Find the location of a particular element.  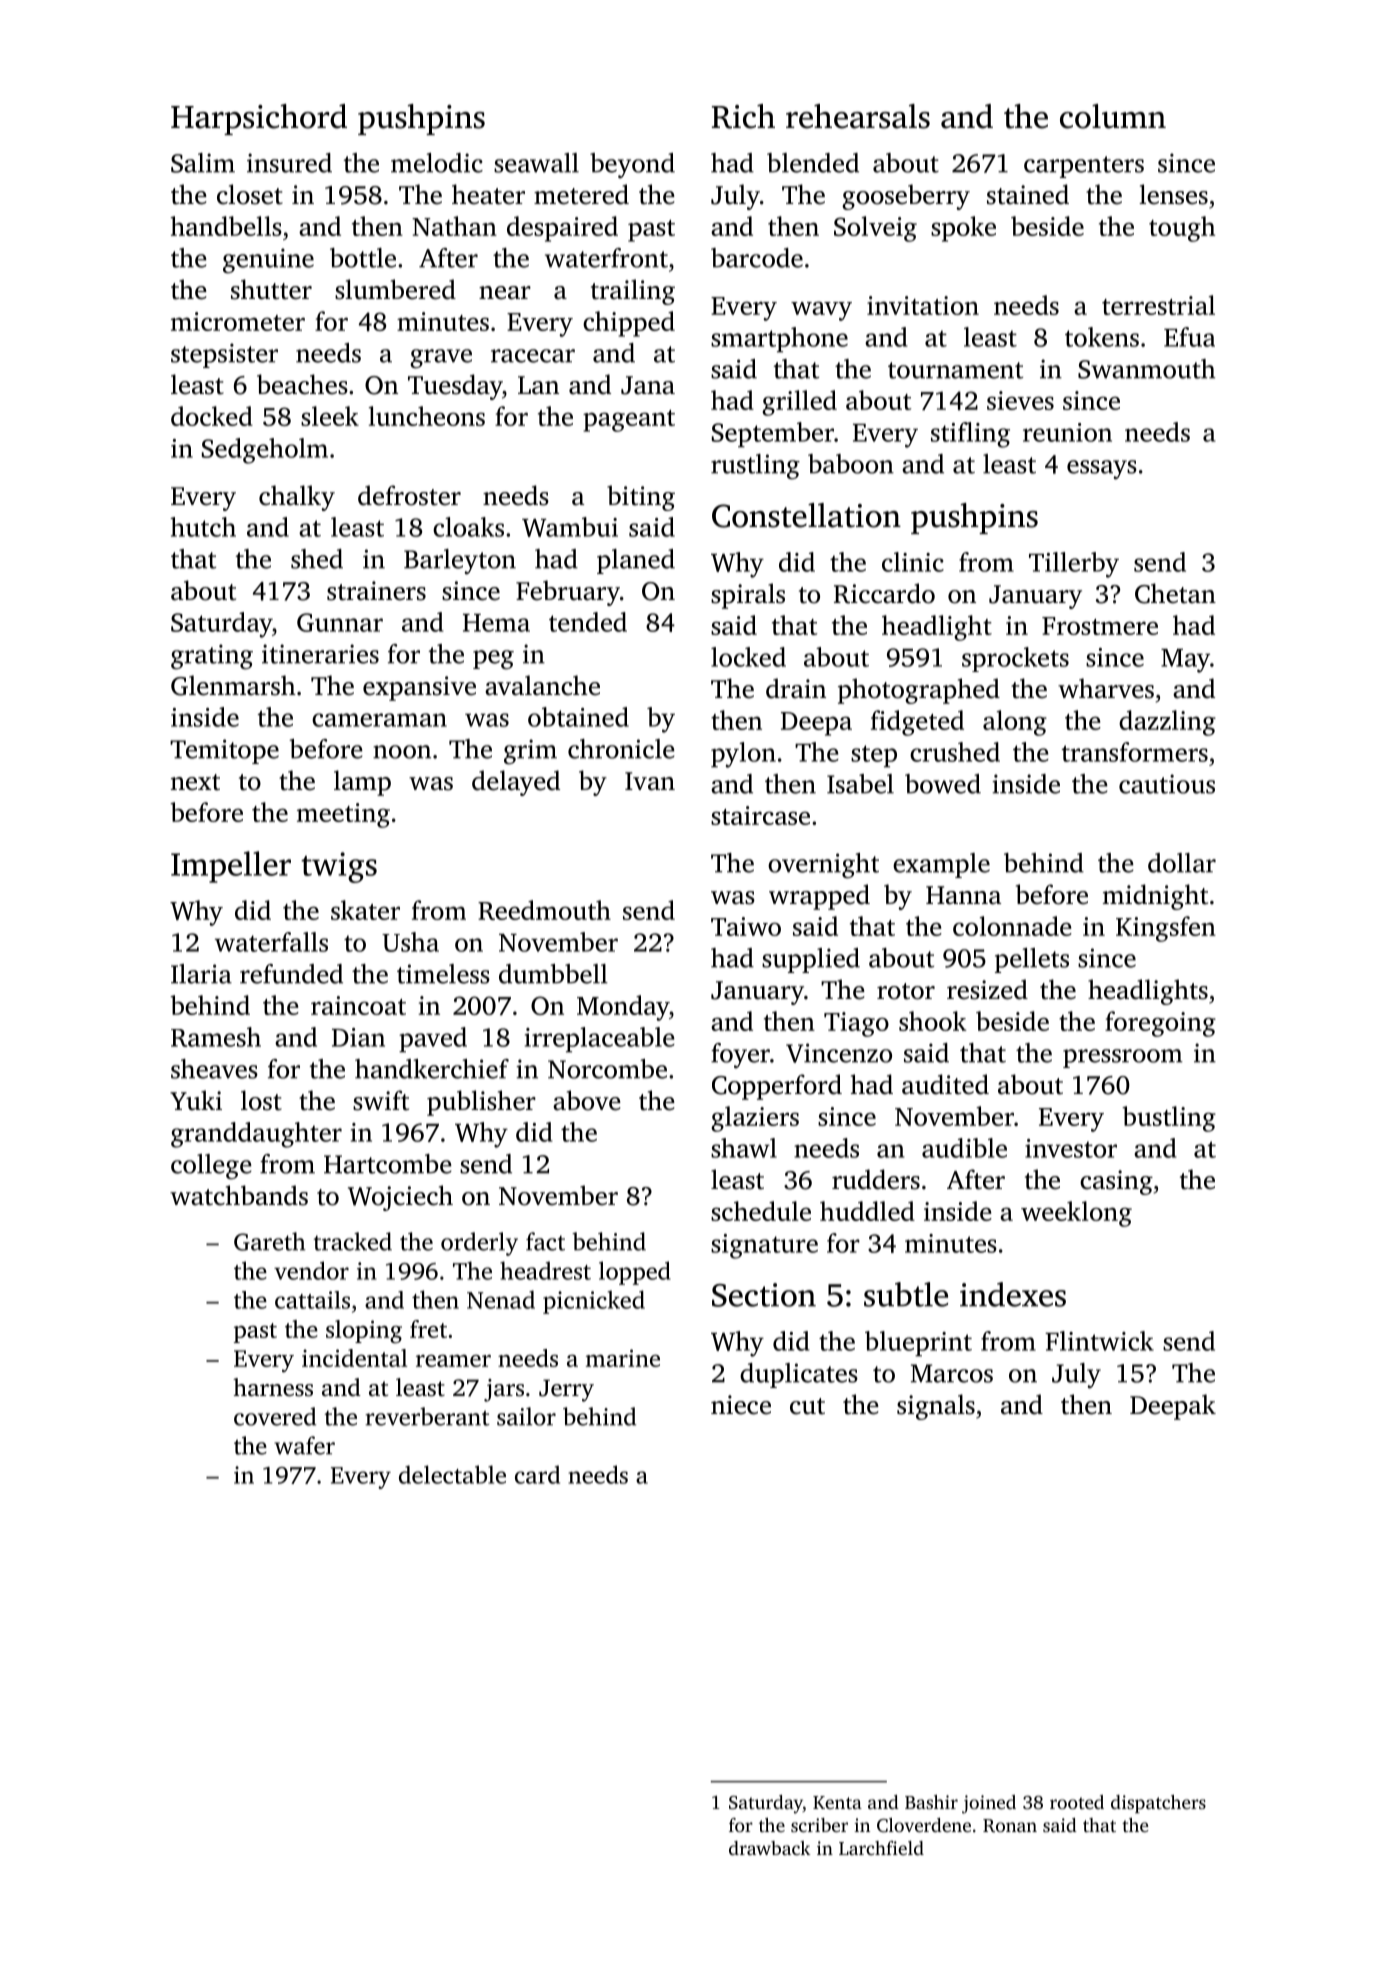

lopped is located at coordinates (635, 1273).
